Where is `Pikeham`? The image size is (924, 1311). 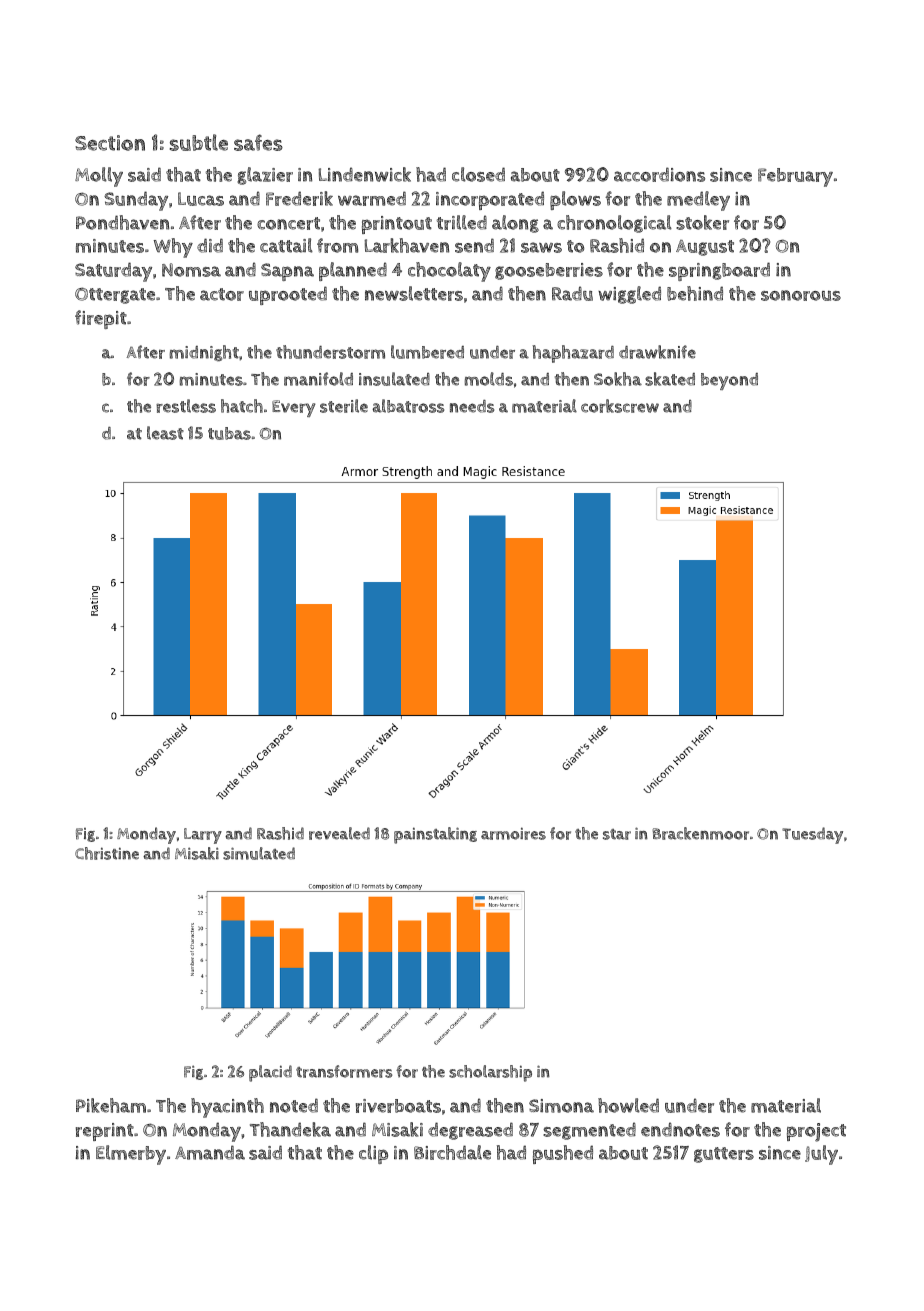 Pikeham is located at coordinates (111, 1105).
